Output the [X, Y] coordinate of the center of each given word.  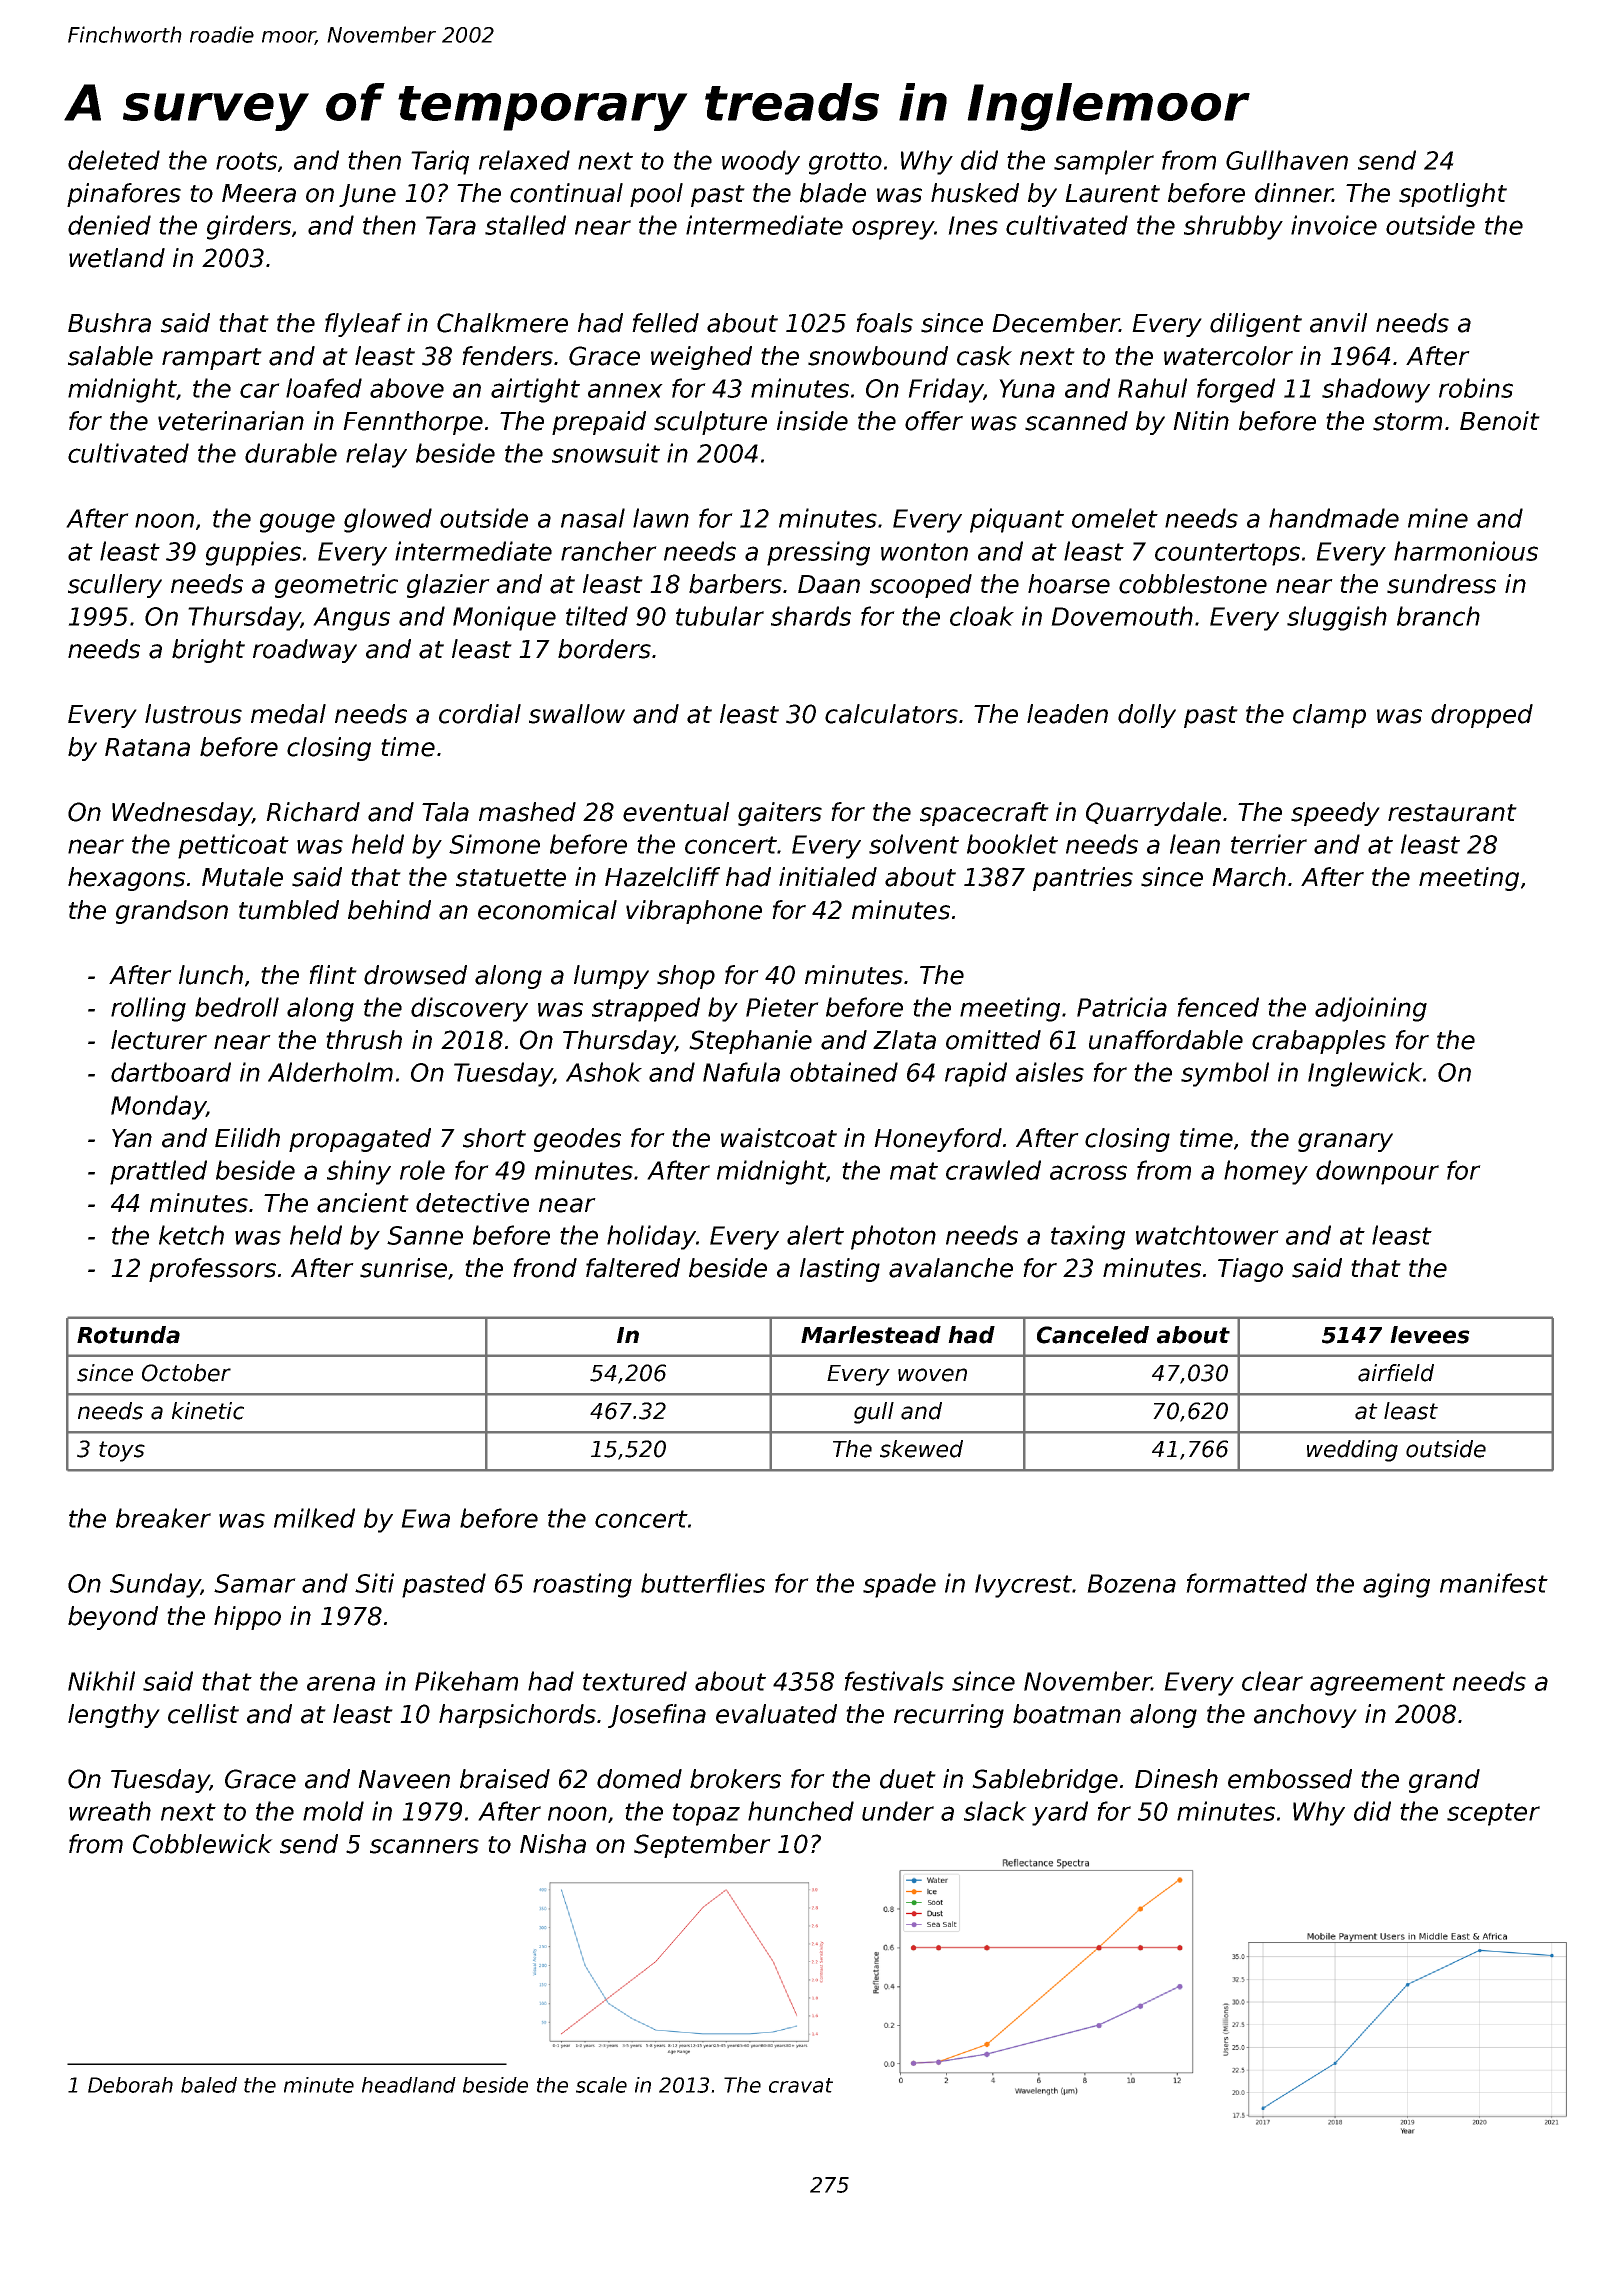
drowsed [415, 975]
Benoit [1500, 421]
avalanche [951, 1268]
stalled [525, 225]
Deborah [130, 2085]
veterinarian [231, 421]
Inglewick [1365, 1074]
